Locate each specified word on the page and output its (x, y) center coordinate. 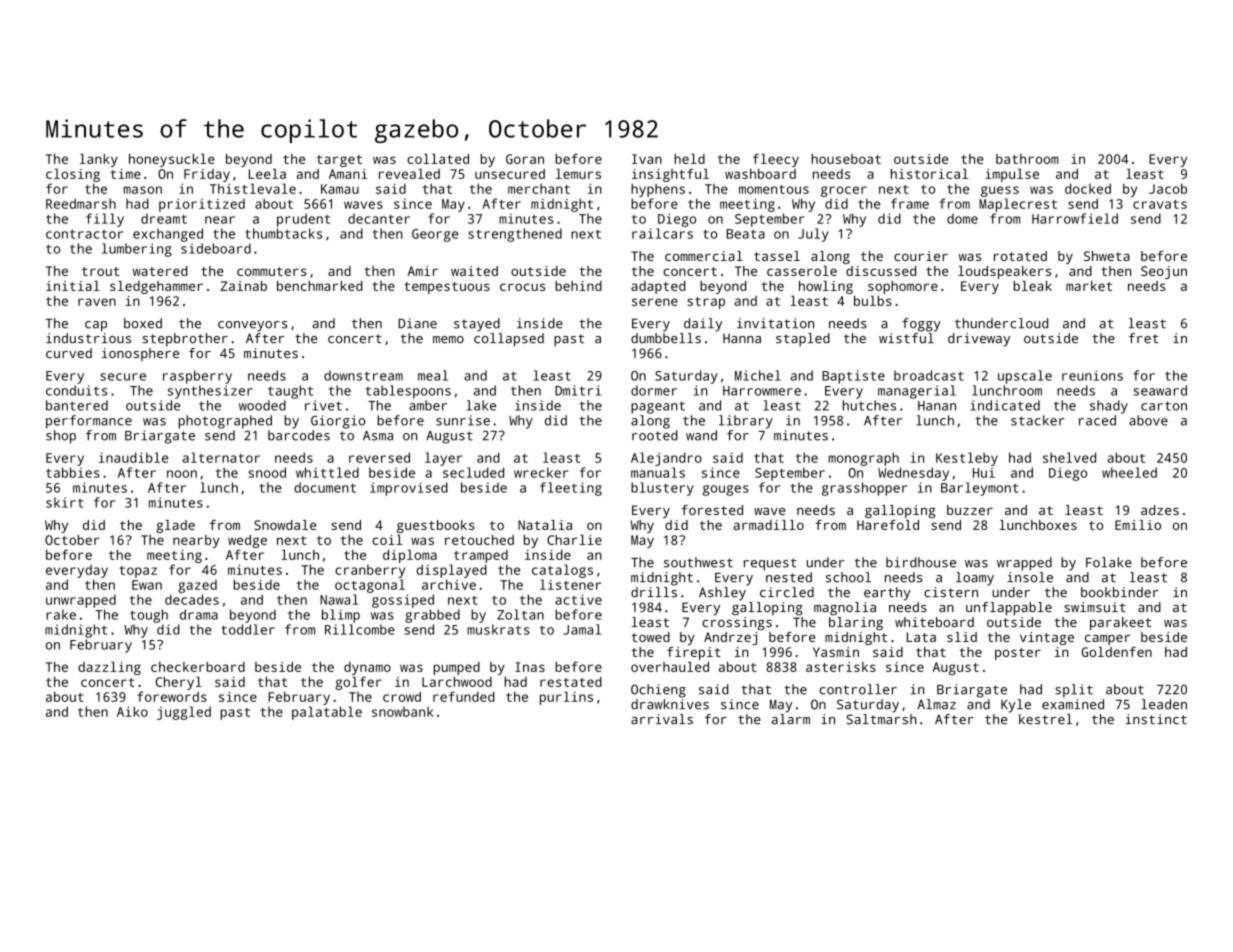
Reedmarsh (81, 203)
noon (182, 474)
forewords (172, 696)
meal (433, 375)
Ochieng (658, 691)
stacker (1038, 420)
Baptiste (853, 377)
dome (962, 218)
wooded (262, 405)
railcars (662, 233)
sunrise (463, 420)
